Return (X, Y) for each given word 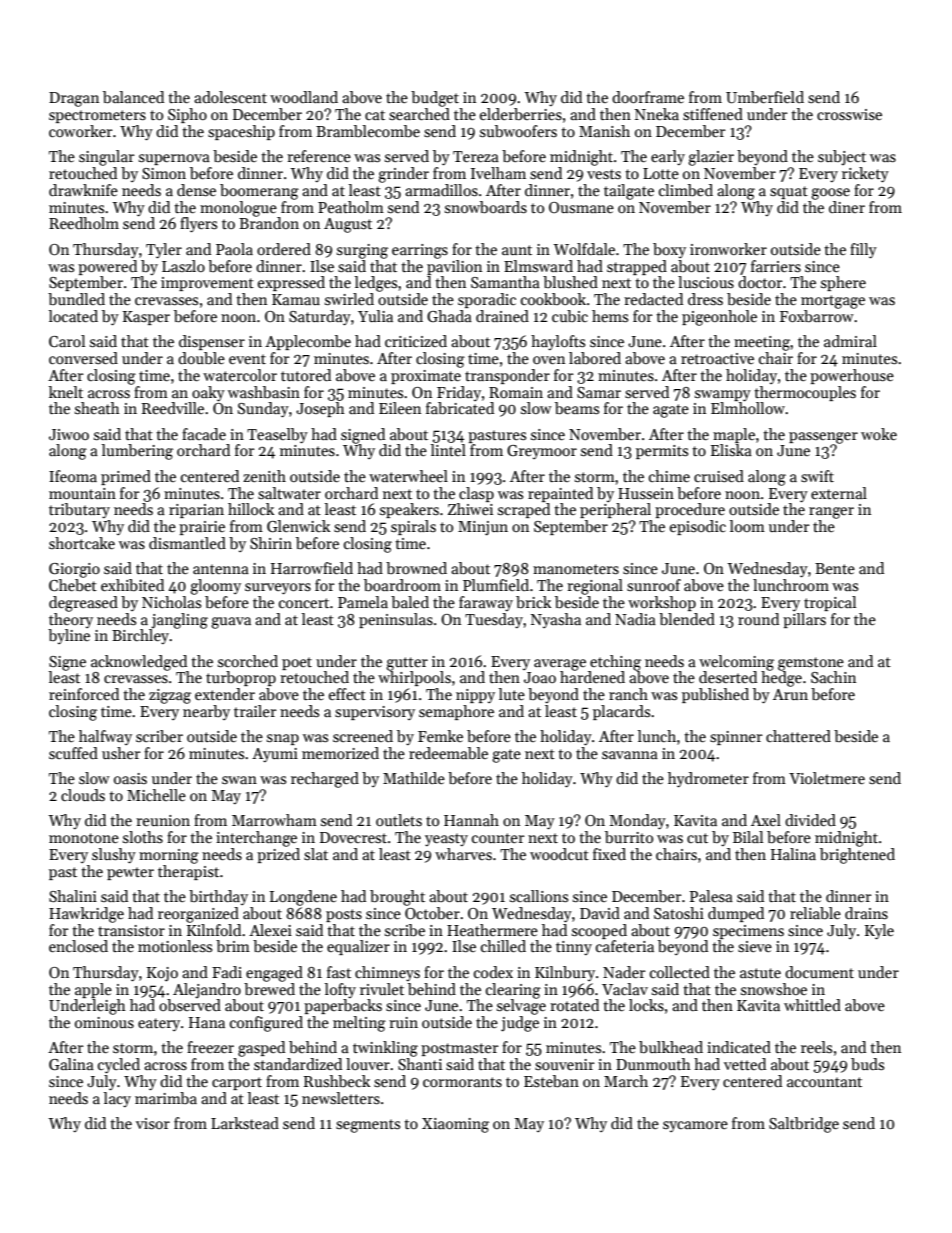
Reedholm (84, 223)
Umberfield (765, 97)
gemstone (811, 664)
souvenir (564, 1064)
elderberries (521, 114)
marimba (166, 1098)
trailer (255, 711)
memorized (340, 753)
